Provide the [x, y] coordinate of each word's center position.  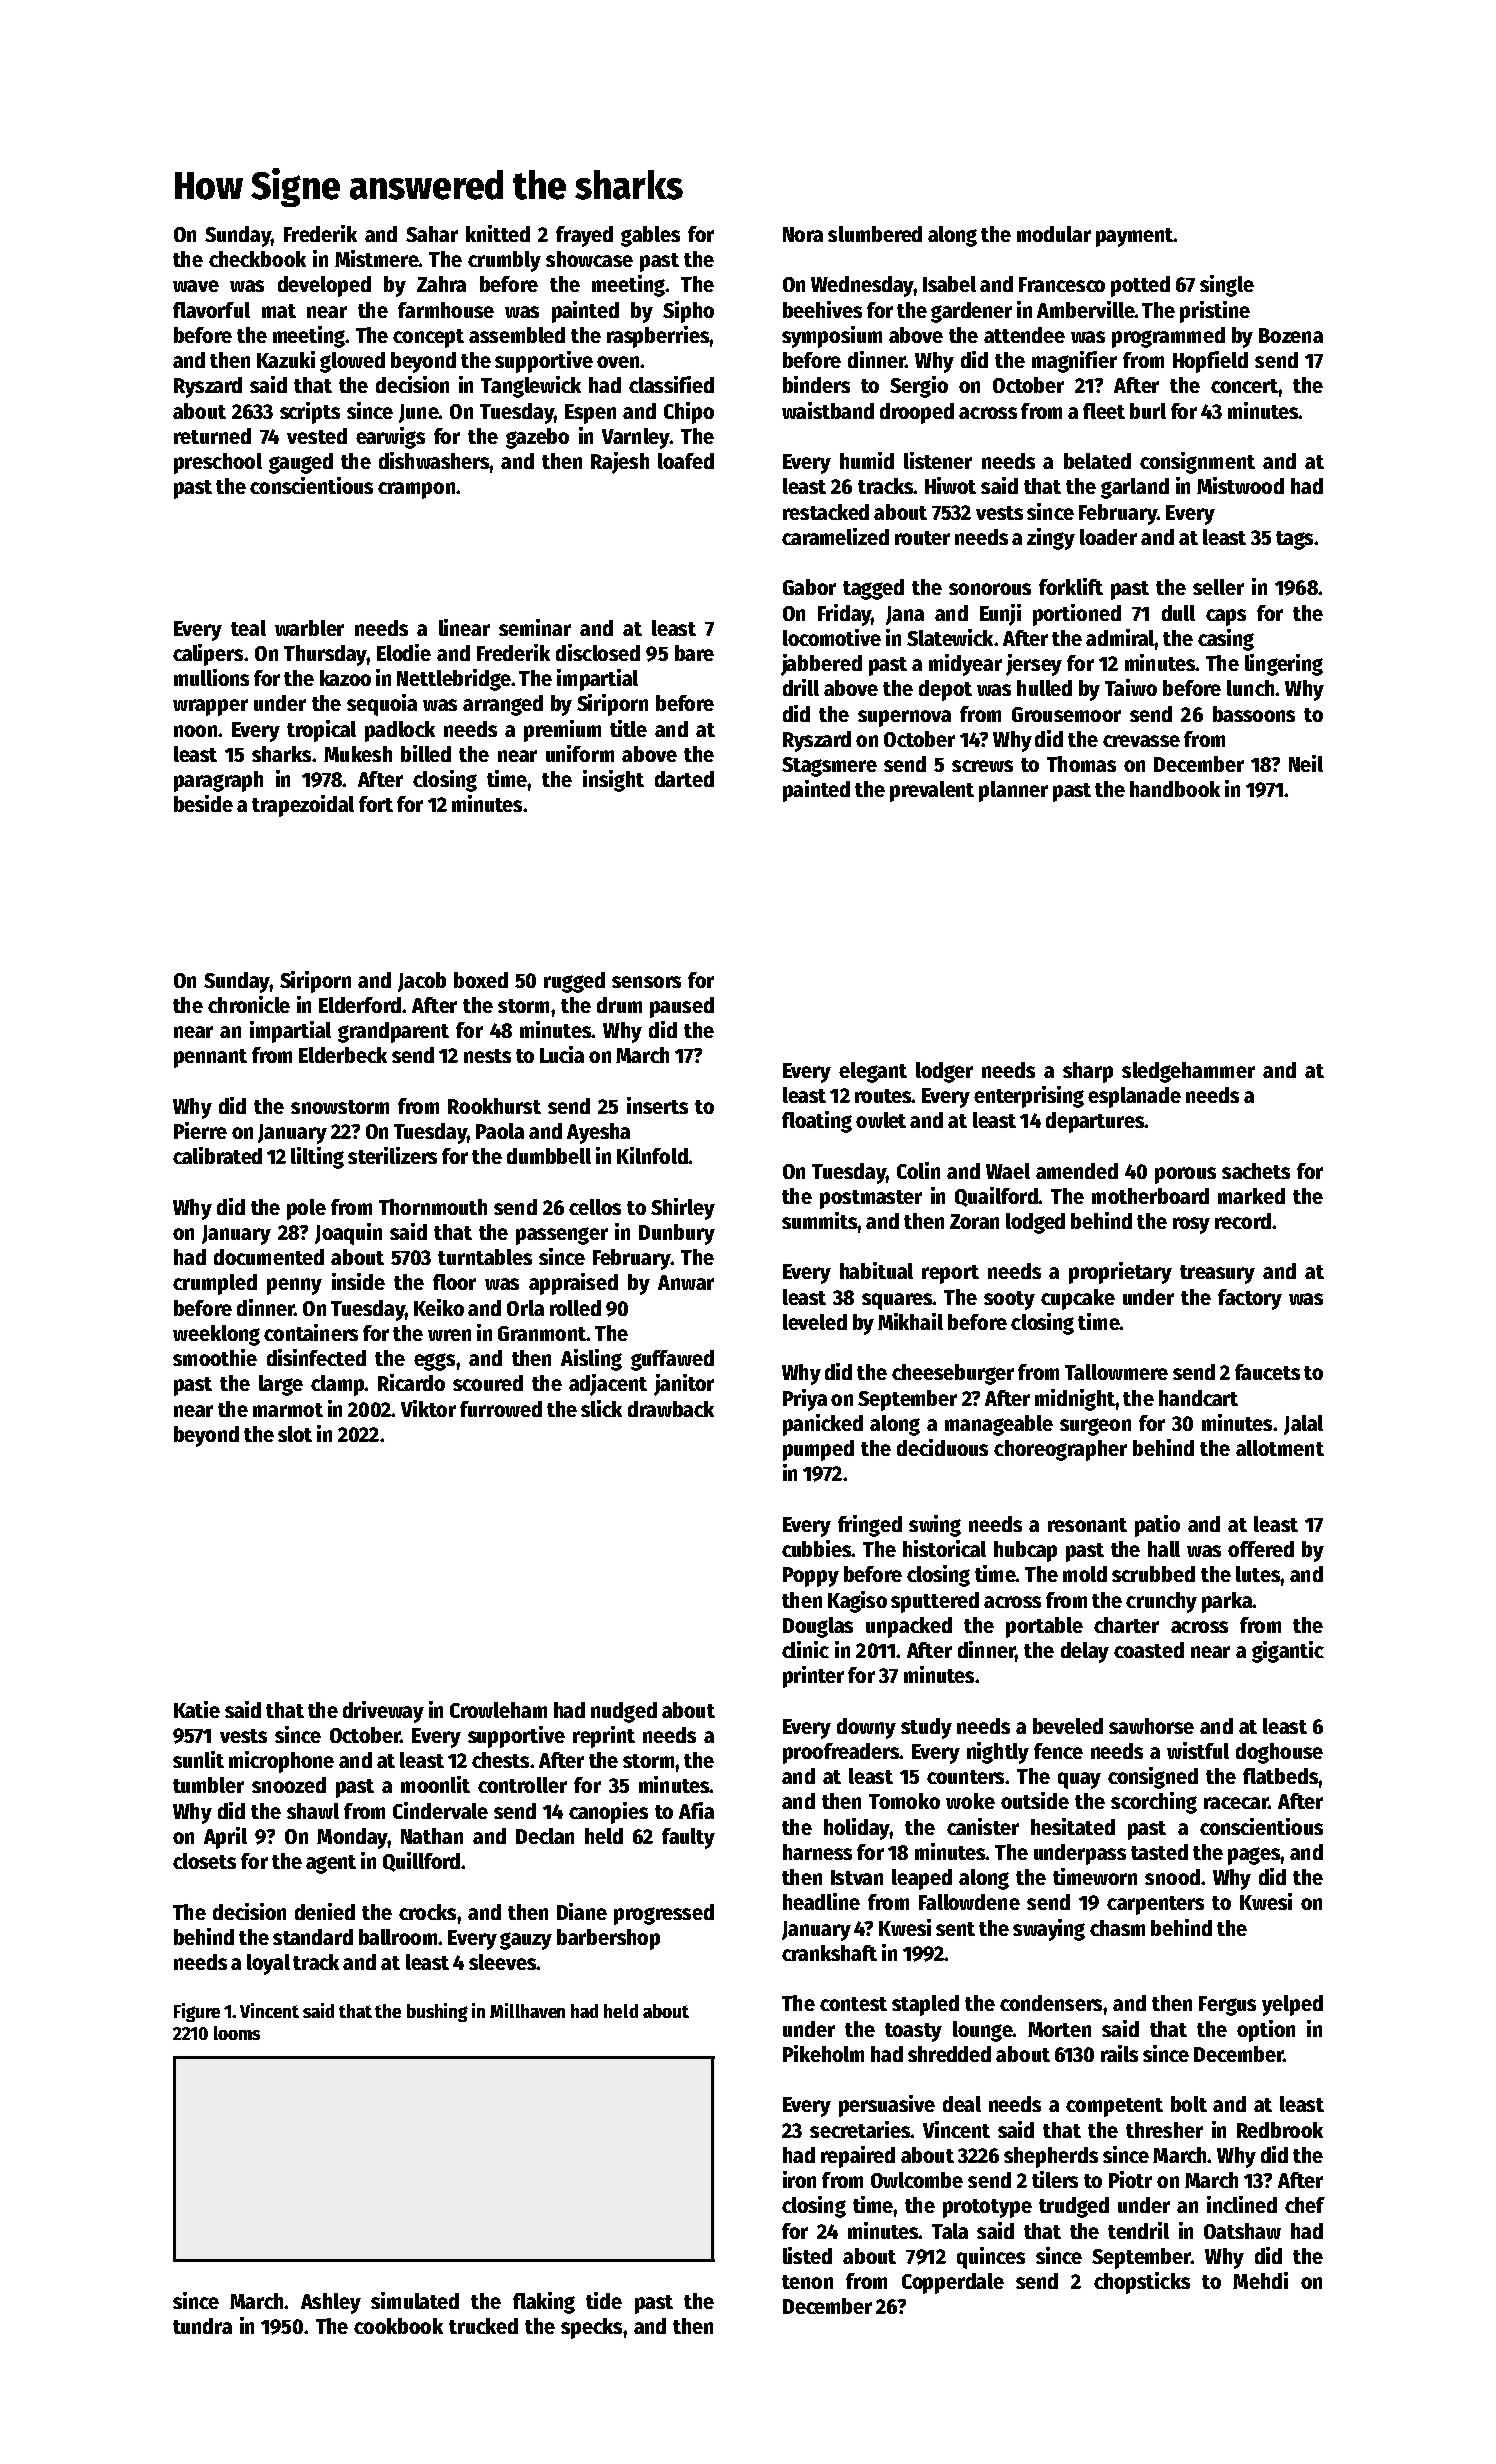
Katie [197, 1709]
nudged [624, 1712]
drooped [917, 413]
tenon [807, 2282]
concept [428, 338]
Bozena [1291, 335]
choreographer [1060, 1450]
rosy [1191, 1225]
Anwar [686, 1282]
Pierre [200, 1130]
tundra [202, 2326]
